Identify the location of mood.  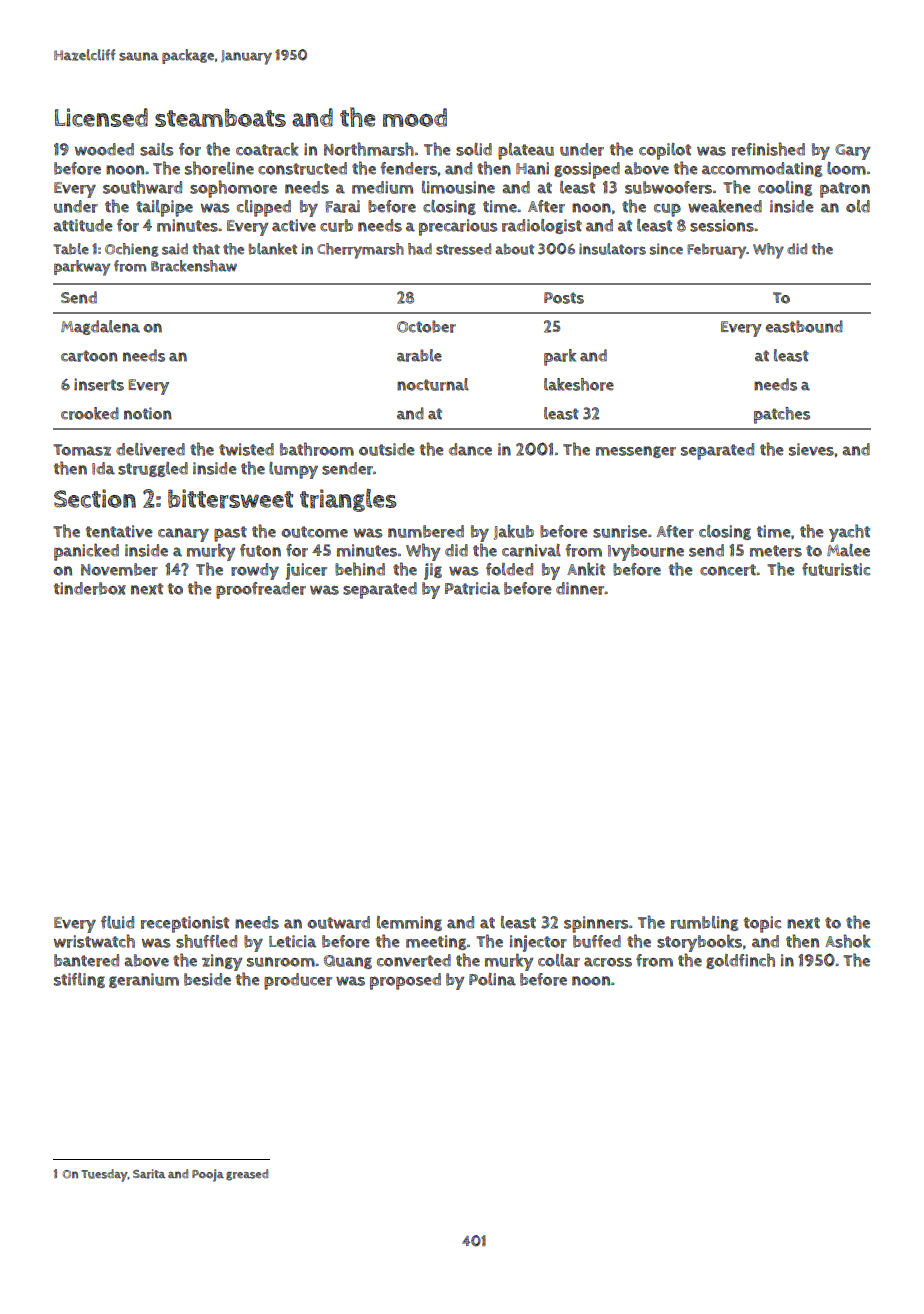
(415, 117).
